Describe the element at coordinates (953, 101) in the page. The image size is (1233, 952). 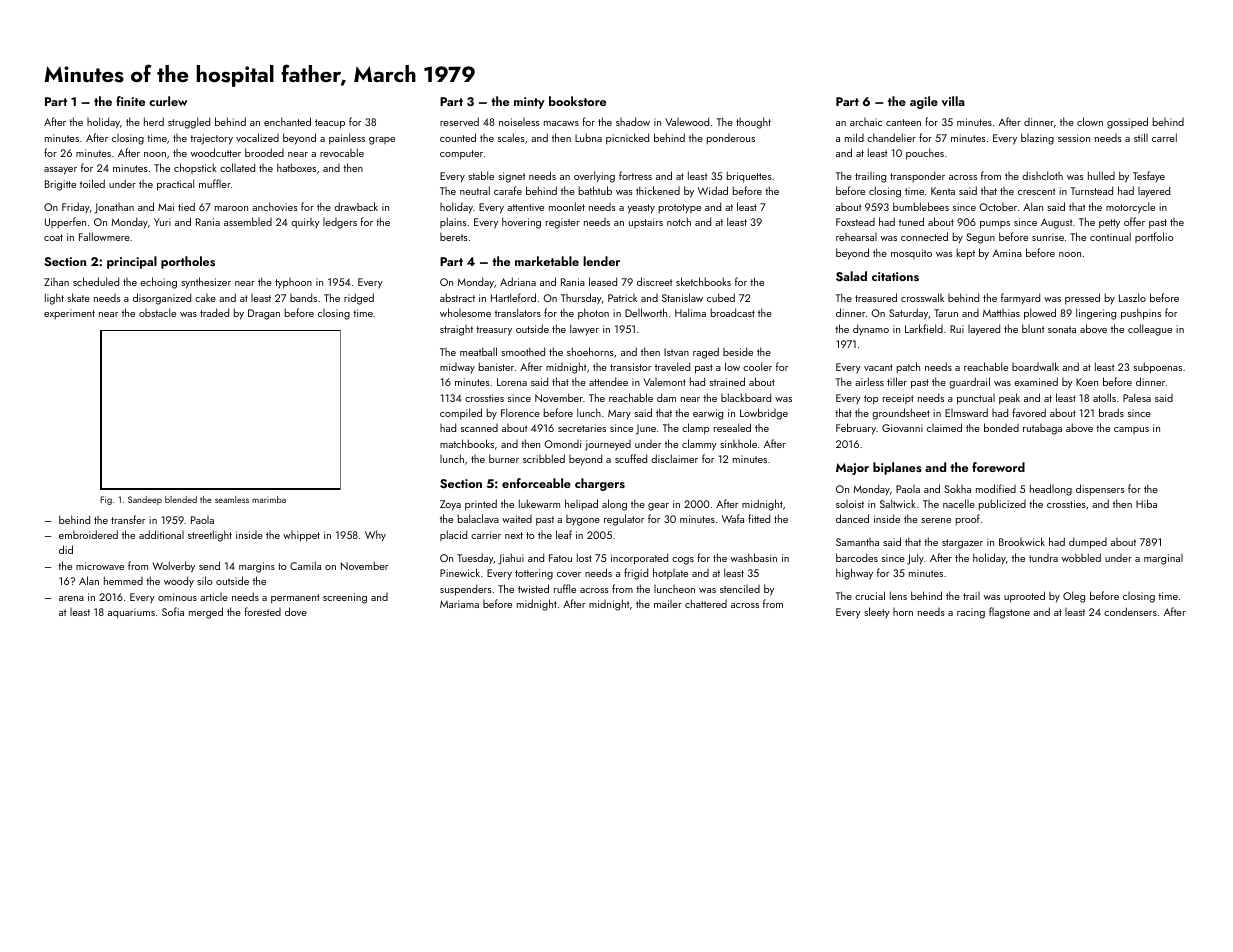
I see `villa` at that location.
